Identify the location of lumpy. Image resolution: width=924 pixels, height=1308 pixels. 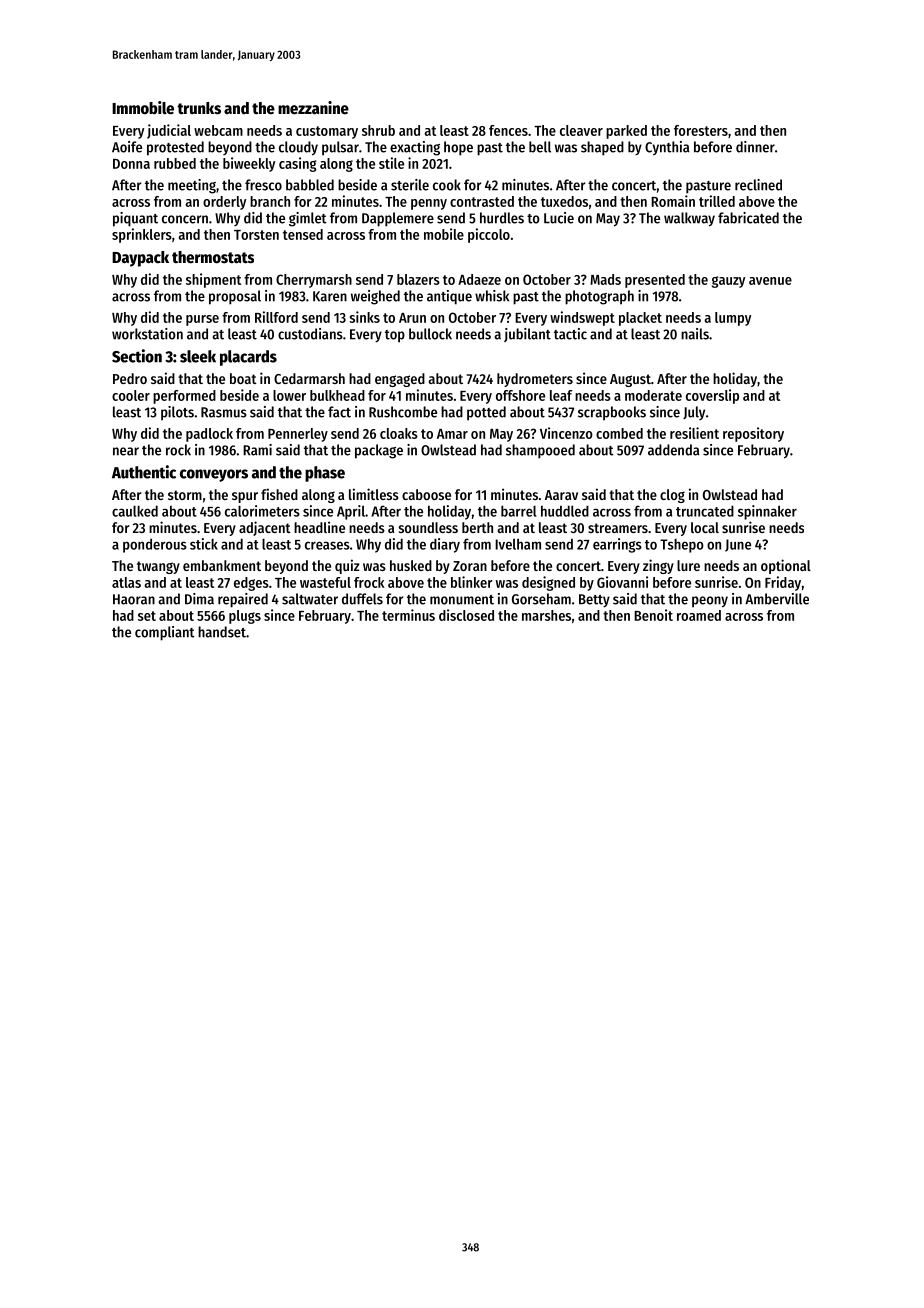
(733, 319).
